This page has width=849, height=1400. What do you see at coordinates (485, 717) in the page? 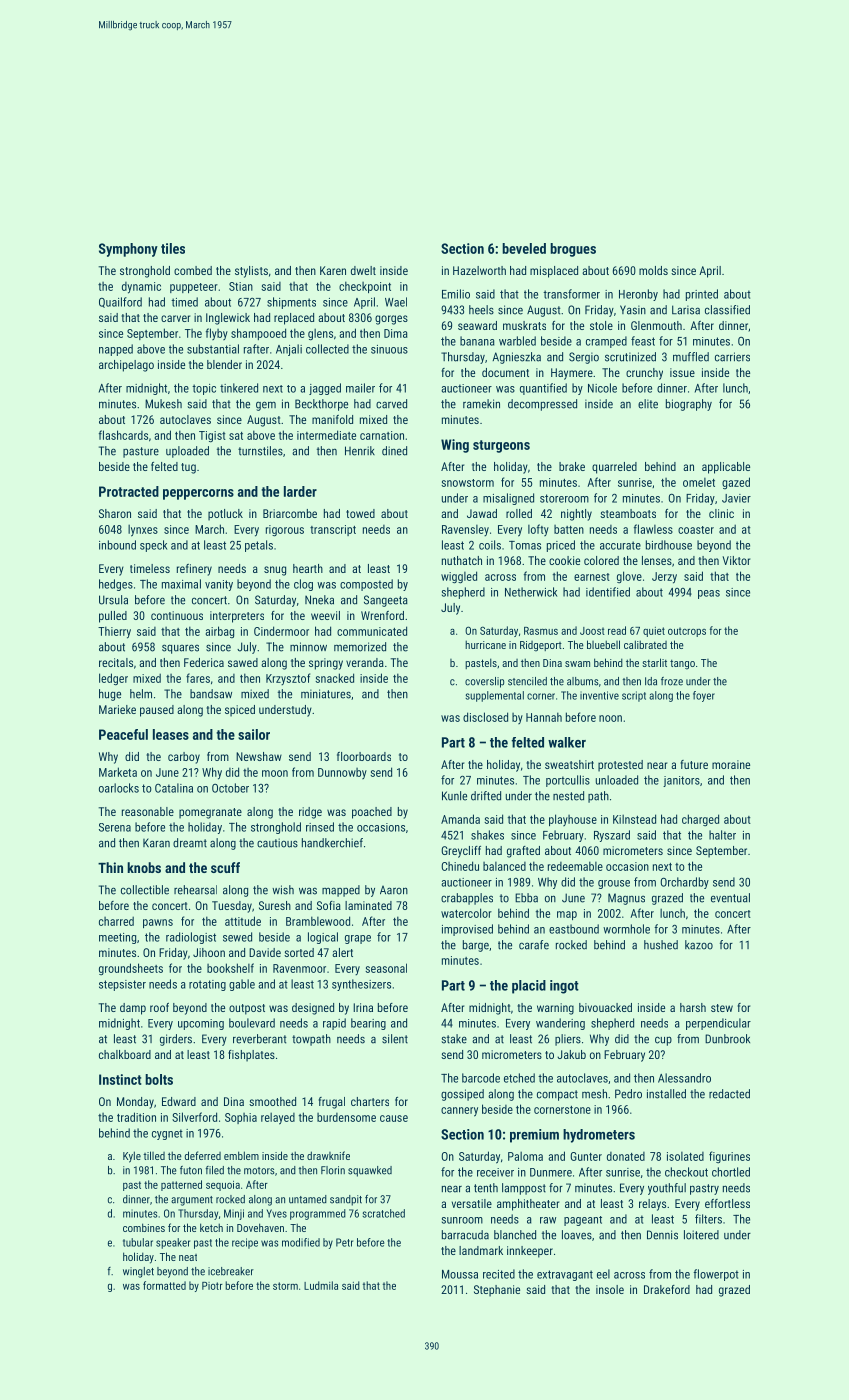
I see `disclosed` at bounding box center [485, 717].
